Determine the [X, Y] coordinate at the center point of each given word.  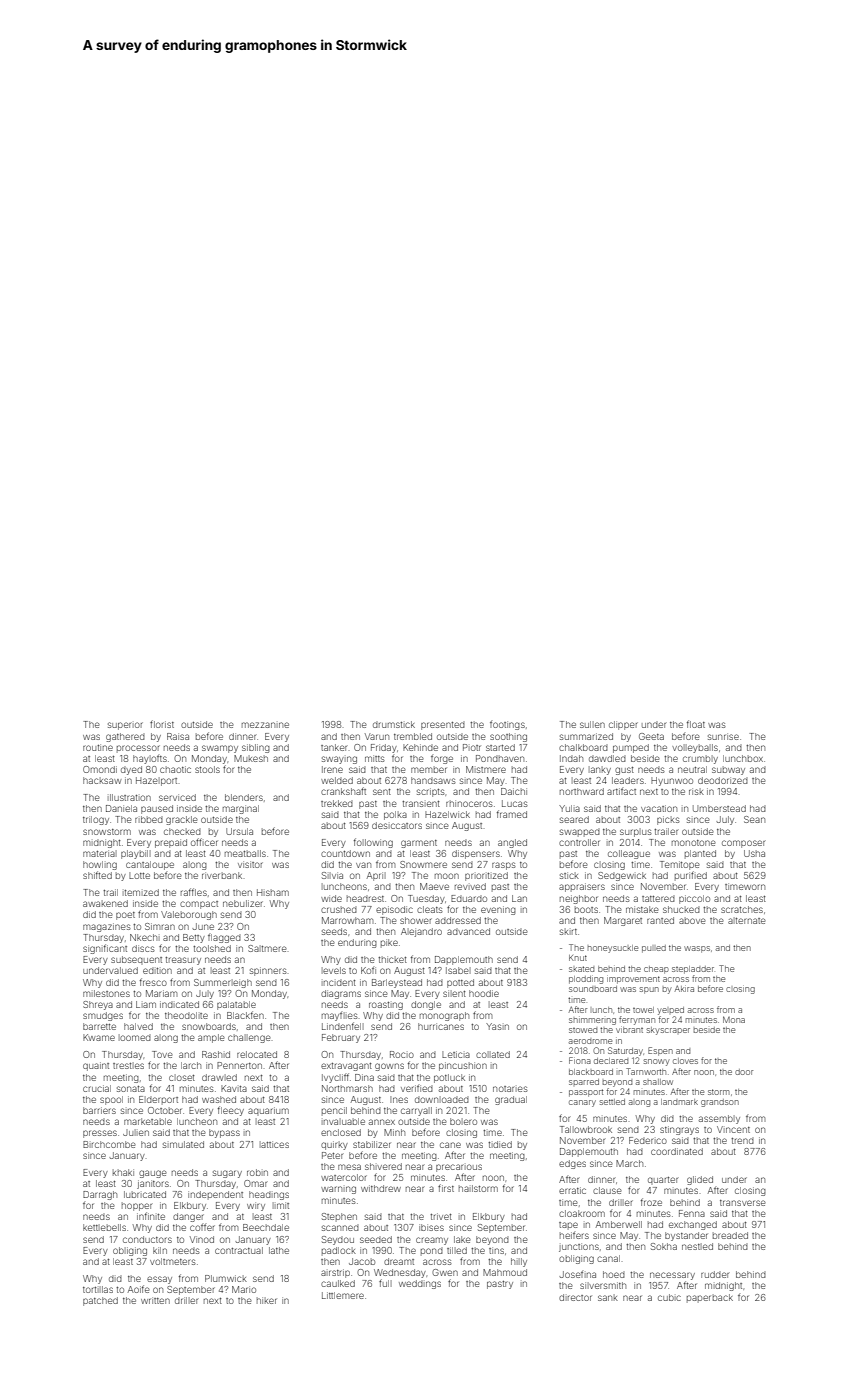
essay [159, 1280]
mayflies [340, 1016]
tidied [500, 1144]
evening [498, 910]
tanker [334, 747]
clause [607, 1190]
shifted [97, 875]
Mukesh [251, 758]
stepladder [693, 970]
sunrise [723, 736]
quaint [96, 1066]
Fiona [580, 1060]
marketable [148, 1121]
